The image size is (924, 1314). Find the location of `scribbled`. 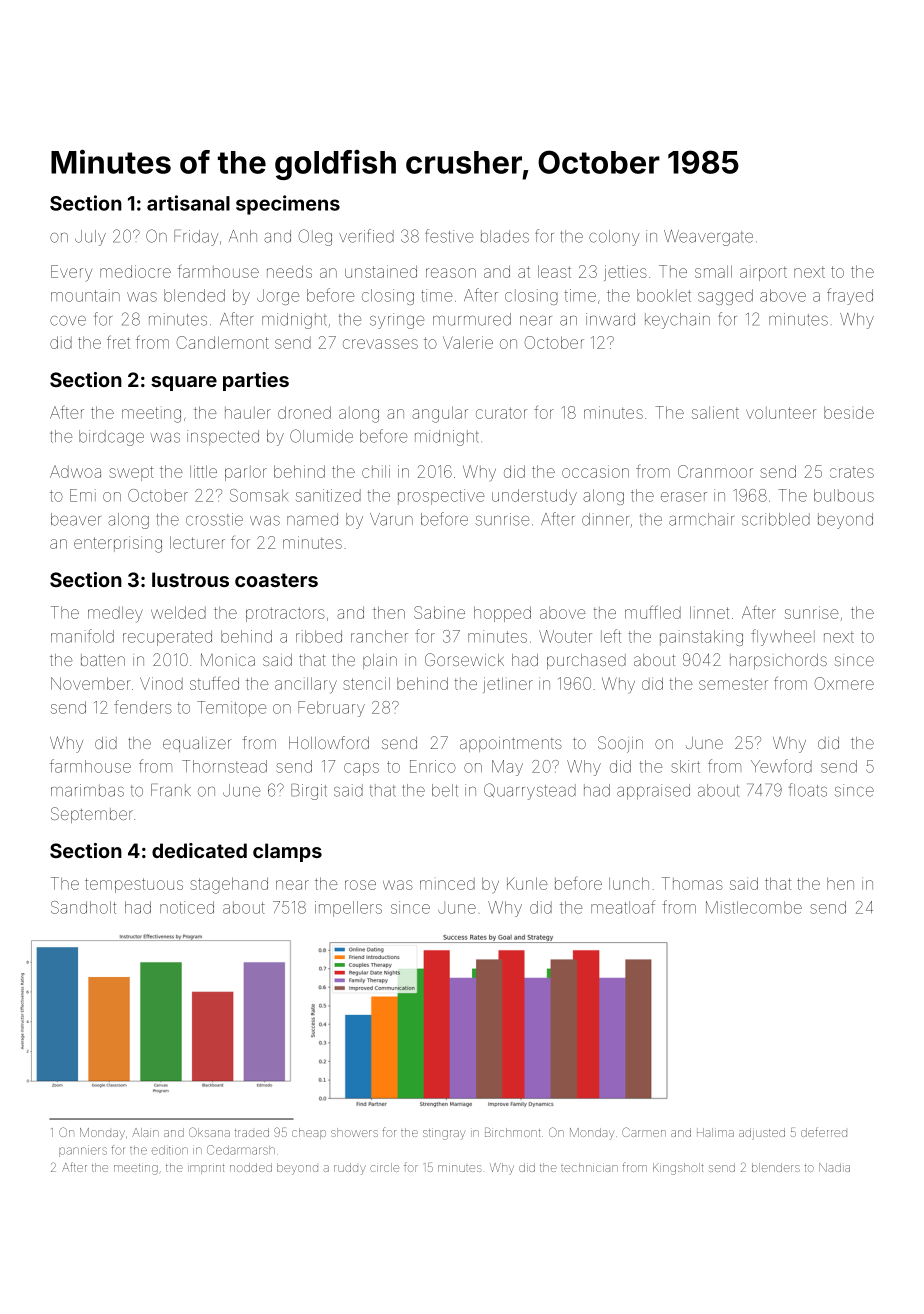

scribbled is located at coordinates (776, 519).
